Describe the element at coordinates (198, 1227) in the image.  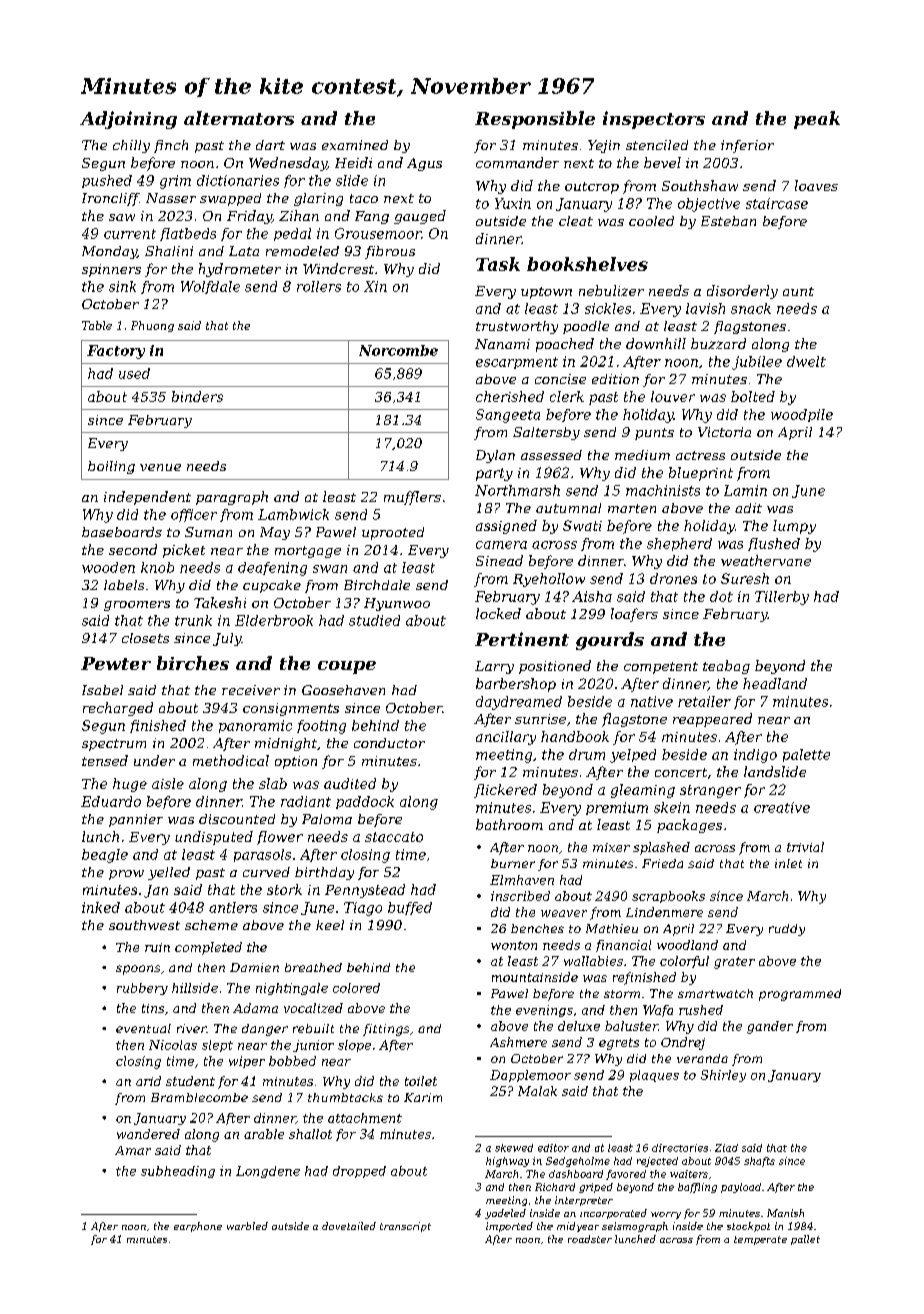
I see `earphone` at that location.
